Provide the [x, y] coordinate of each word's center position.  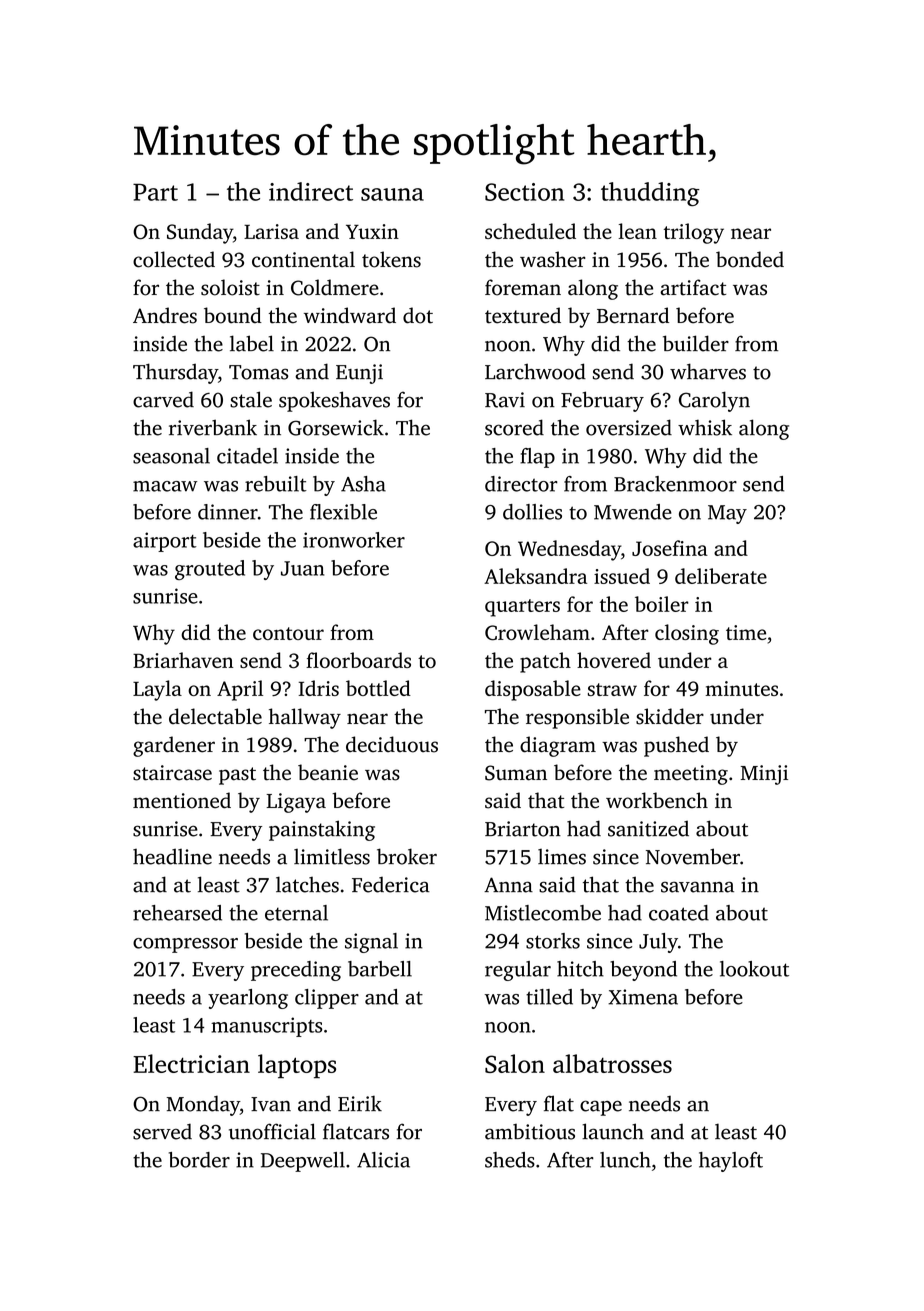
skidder [670, 716]
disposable [533, 690]
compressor [185, 945]
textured [523, 315]
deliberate [721, 576]
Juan [302, 568]
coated [679, 913]
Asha [363, 484]
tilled [549, 997]
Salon [515, 1063]
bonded [750, 259]
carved [163, 399]
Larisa [271, 231]
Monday [203, 1105]
